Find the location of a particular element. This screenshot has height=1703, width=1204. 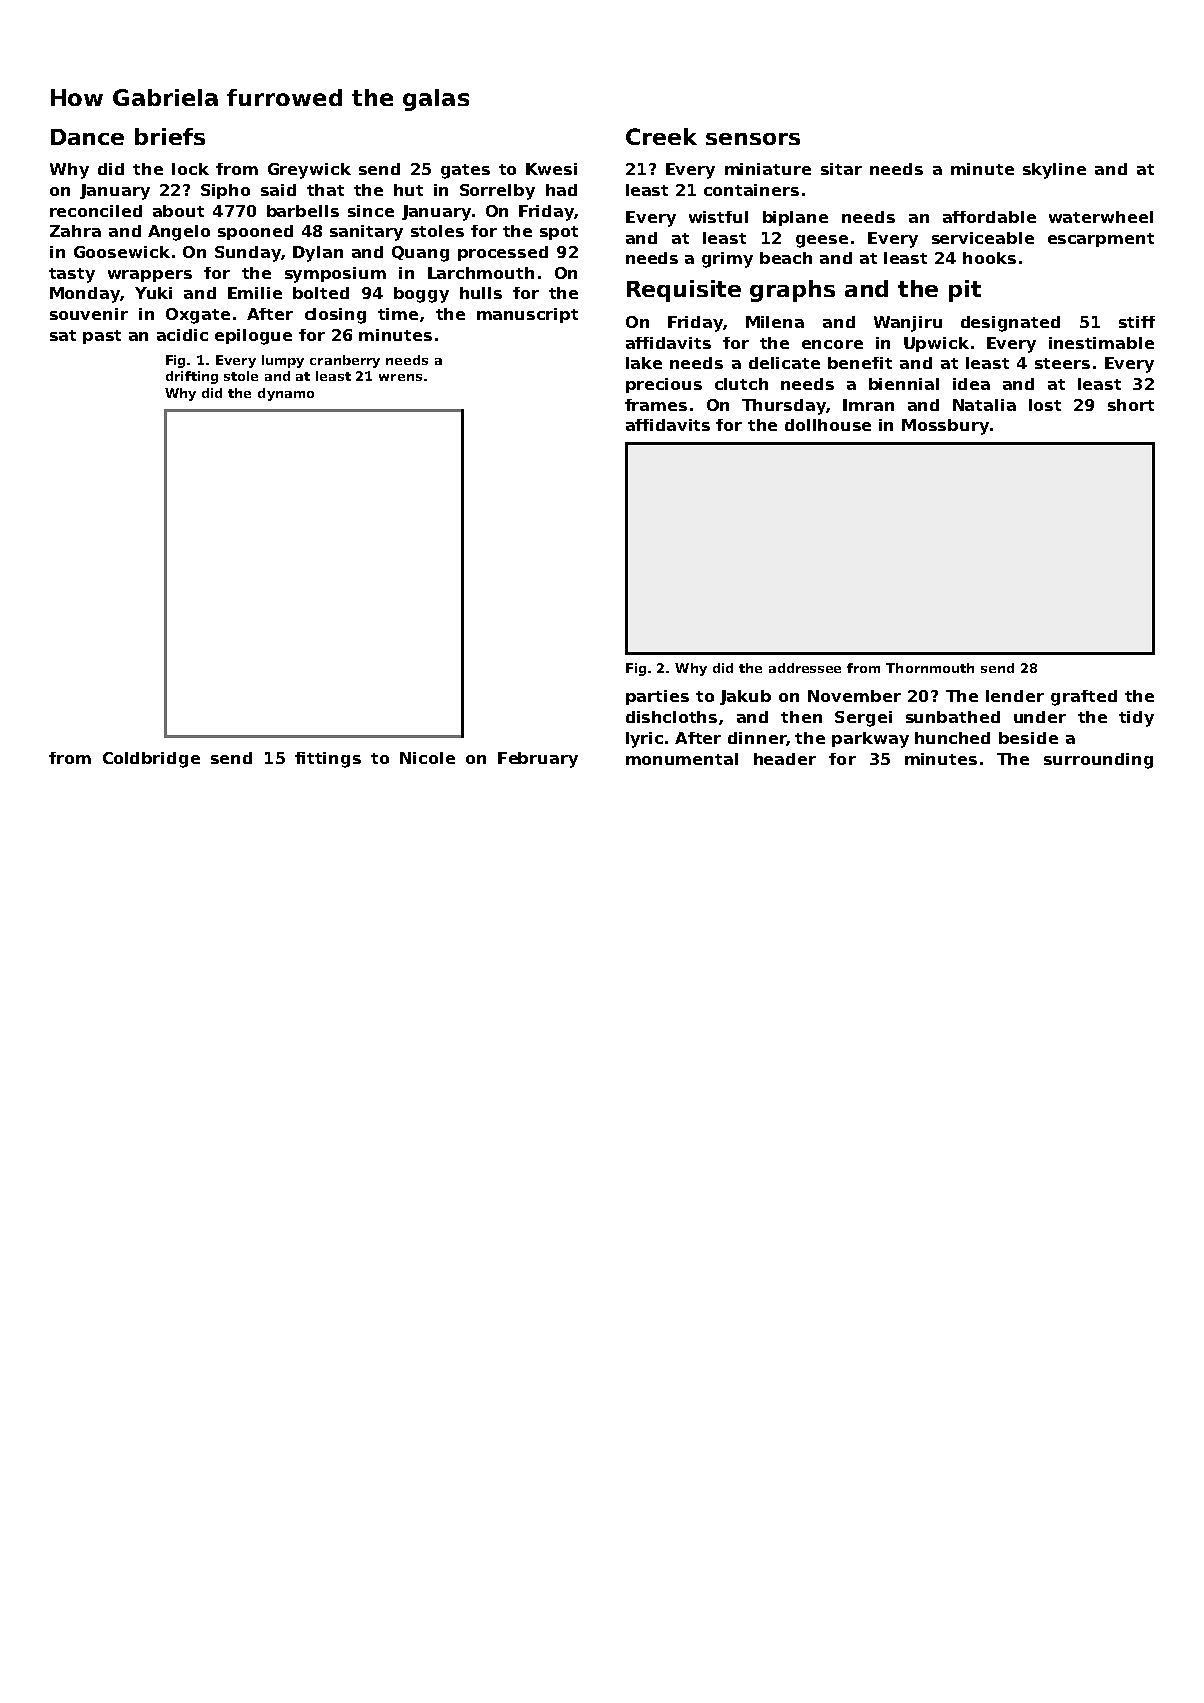

monumental is located at coordinates (682, 759).
